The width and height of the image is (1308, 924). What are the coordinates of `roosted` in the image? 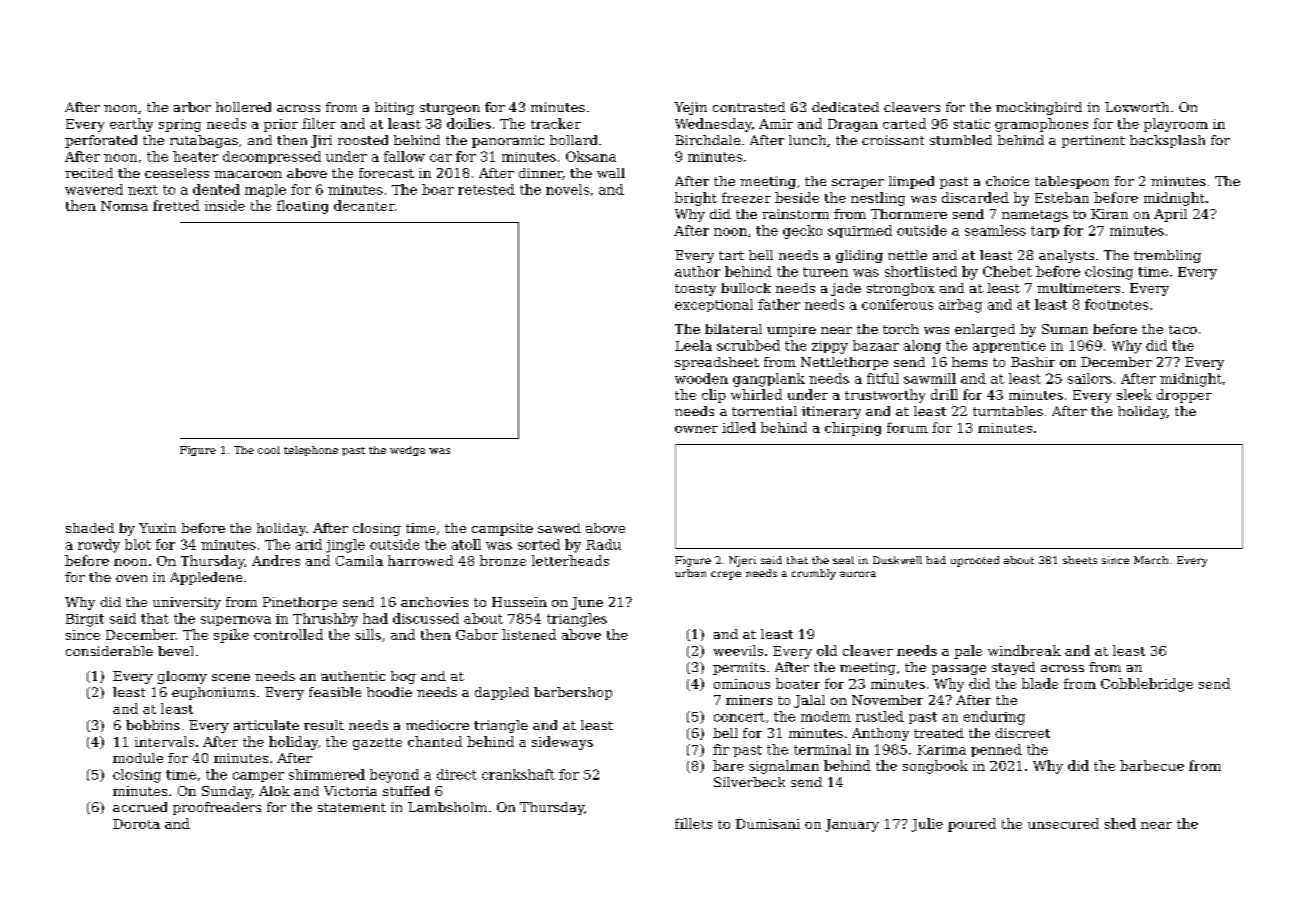 It's located at (363, 140).
